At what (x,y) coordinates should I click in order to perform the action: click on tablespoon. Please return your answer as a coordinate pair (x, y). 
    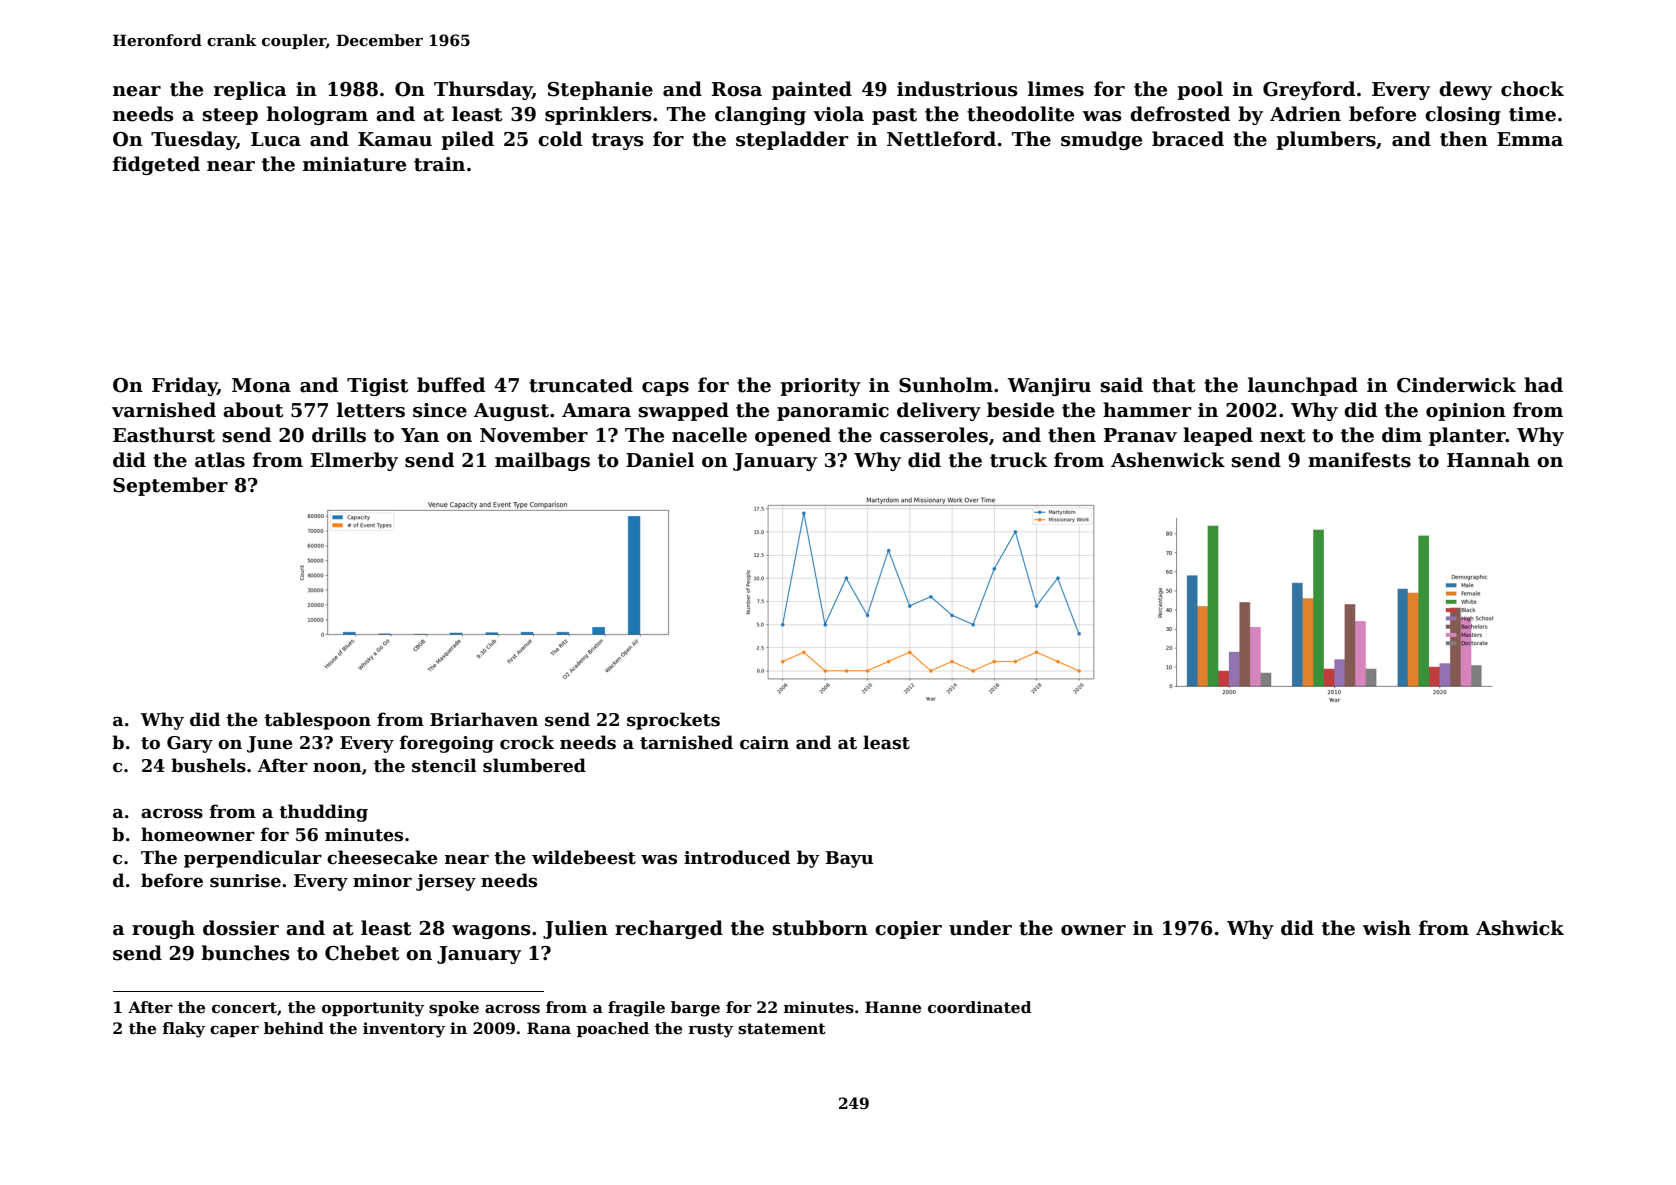
    Looking at the image, I should click on (317, 721).
